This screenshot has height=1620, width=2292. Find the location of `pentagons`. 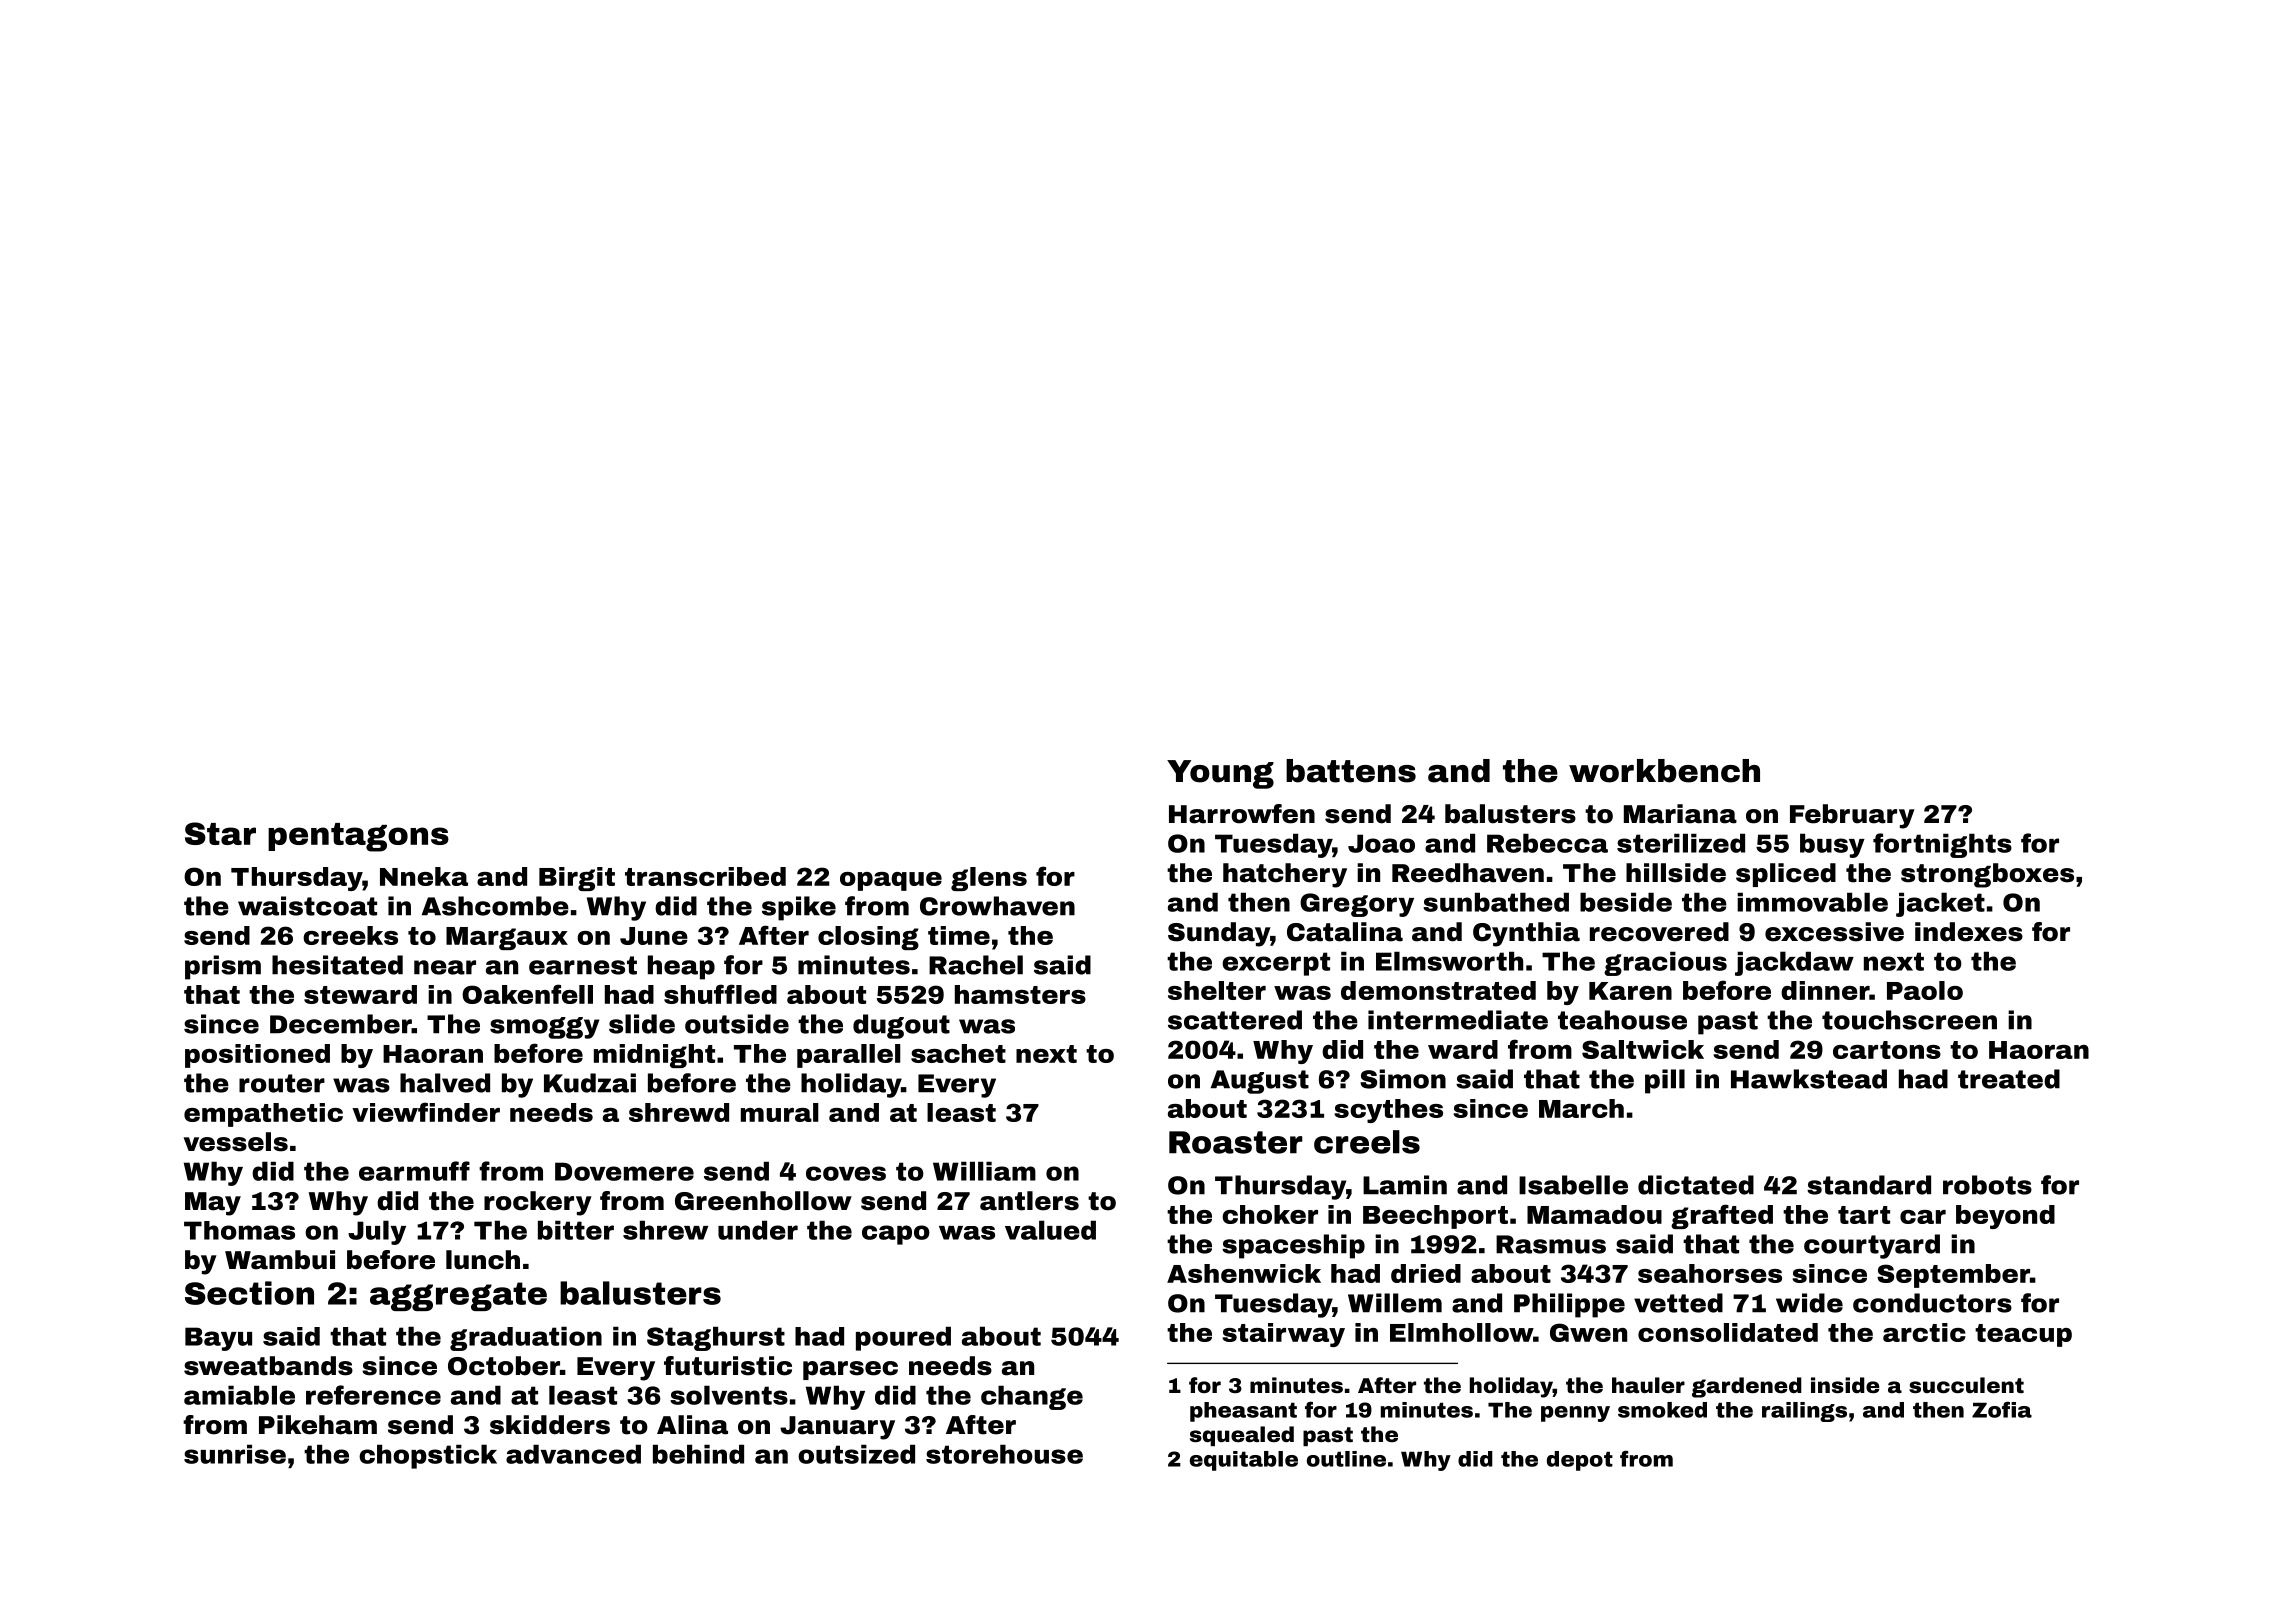

pentagons is located at coordinates (358, 837).
